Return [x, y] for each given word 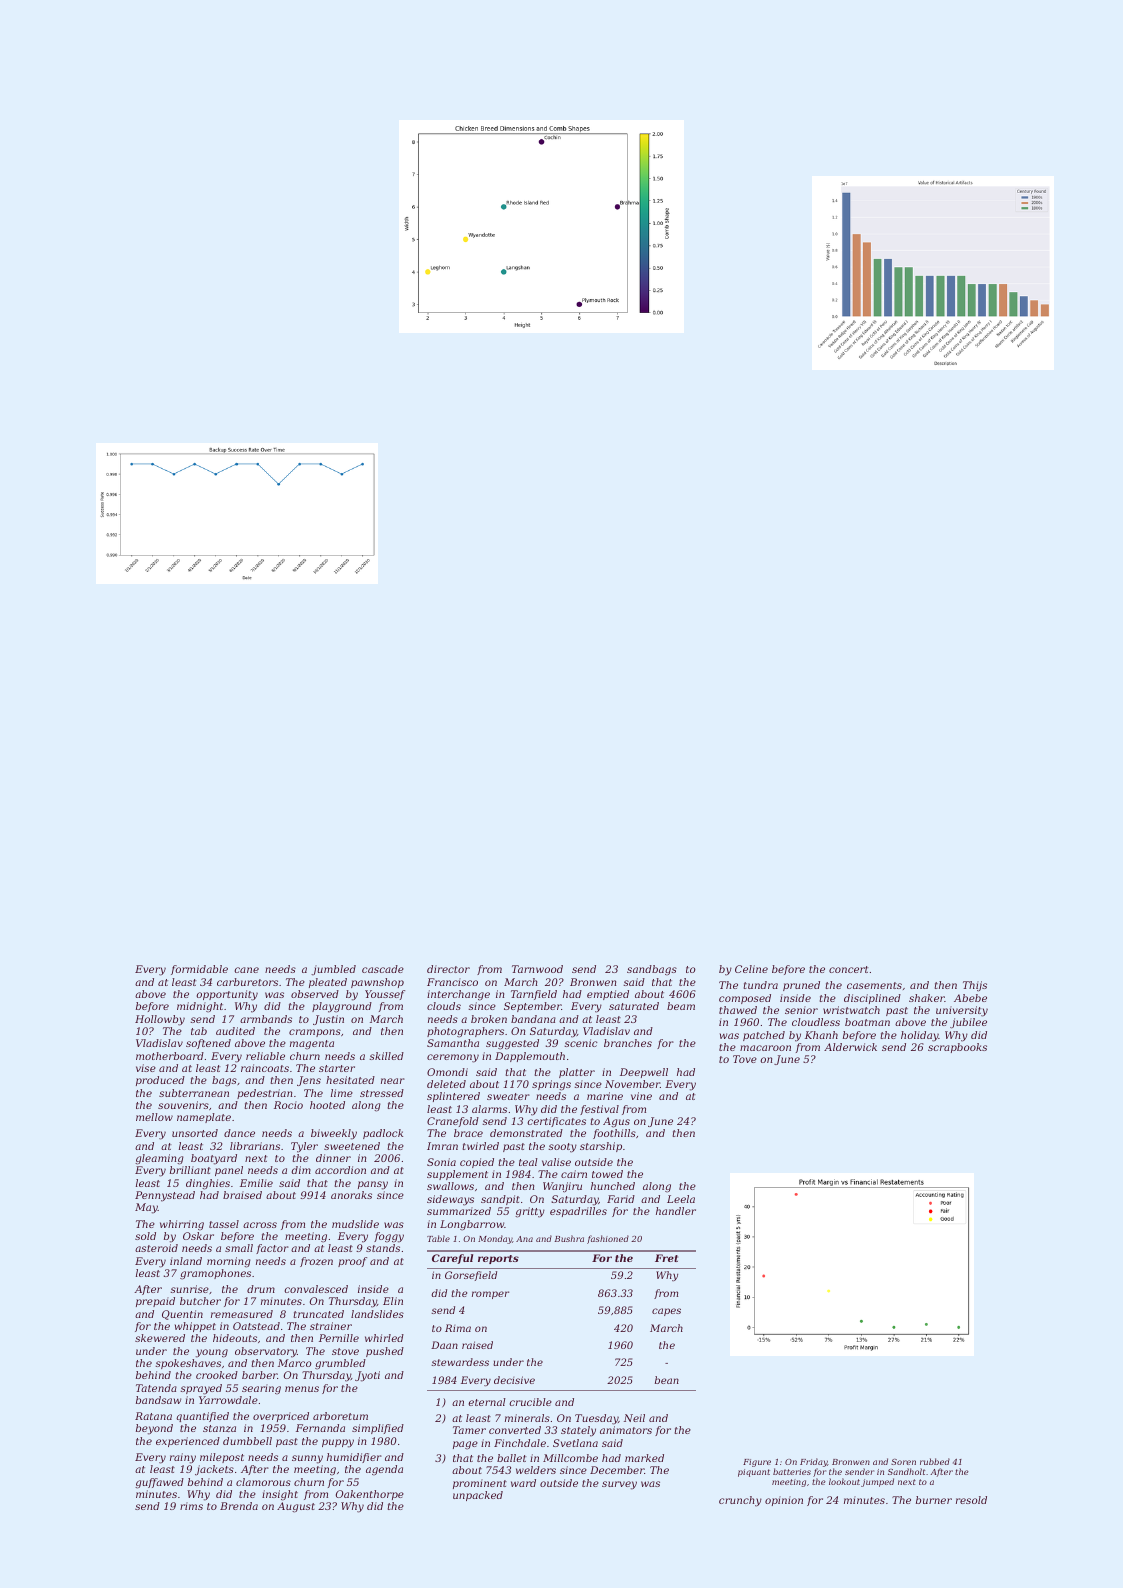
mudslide [355, 1224]
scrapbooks [957, 1048]
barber [260, 1375]
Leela [681, 1199]
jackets [214, 1470]
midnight [200, 1007]
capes [666, 1312]
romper [490, 1295]
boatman [867, 1022]
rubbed [935, 1461]
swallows [450, 1186]
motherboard [170, 1056]
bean [667, 1380]
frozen [316, 1262]
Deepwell [644, 1073]
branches [628, 1043]
